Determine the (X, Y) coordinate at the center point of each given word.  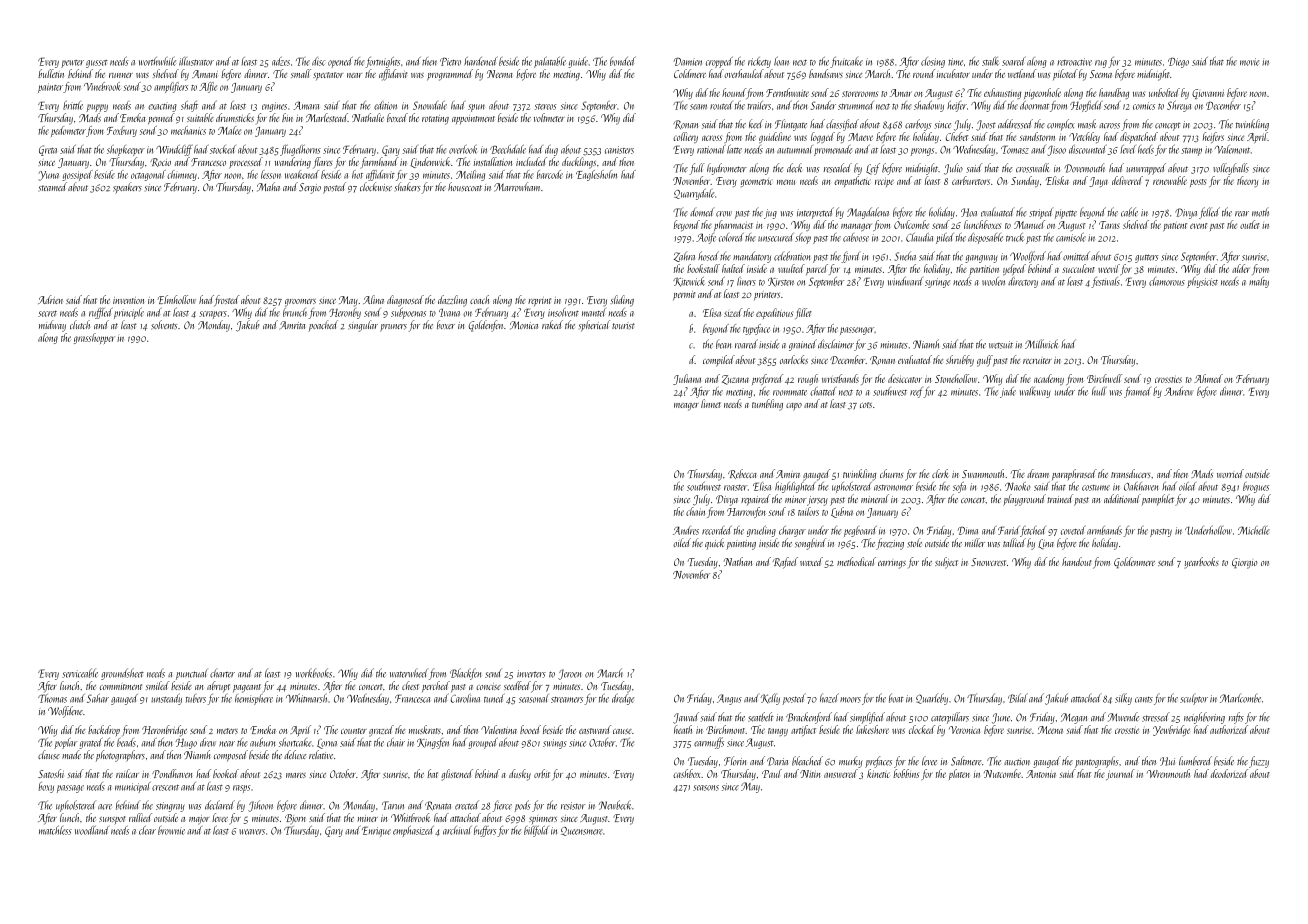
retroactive (1074, 62)
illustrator (196, 61)
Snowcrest (988, 562)
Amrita (292, 325)
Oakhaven (1141, 486)
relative (321, 754)
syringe (937, 283)
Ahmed (1208, 378)
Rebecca (742, 474)
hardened (480, 61)
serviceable (80, 673)
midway (52, 326)
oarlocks (794, 359)
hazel (829, 698)
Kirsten (781, 282)
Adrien (50, 299)
